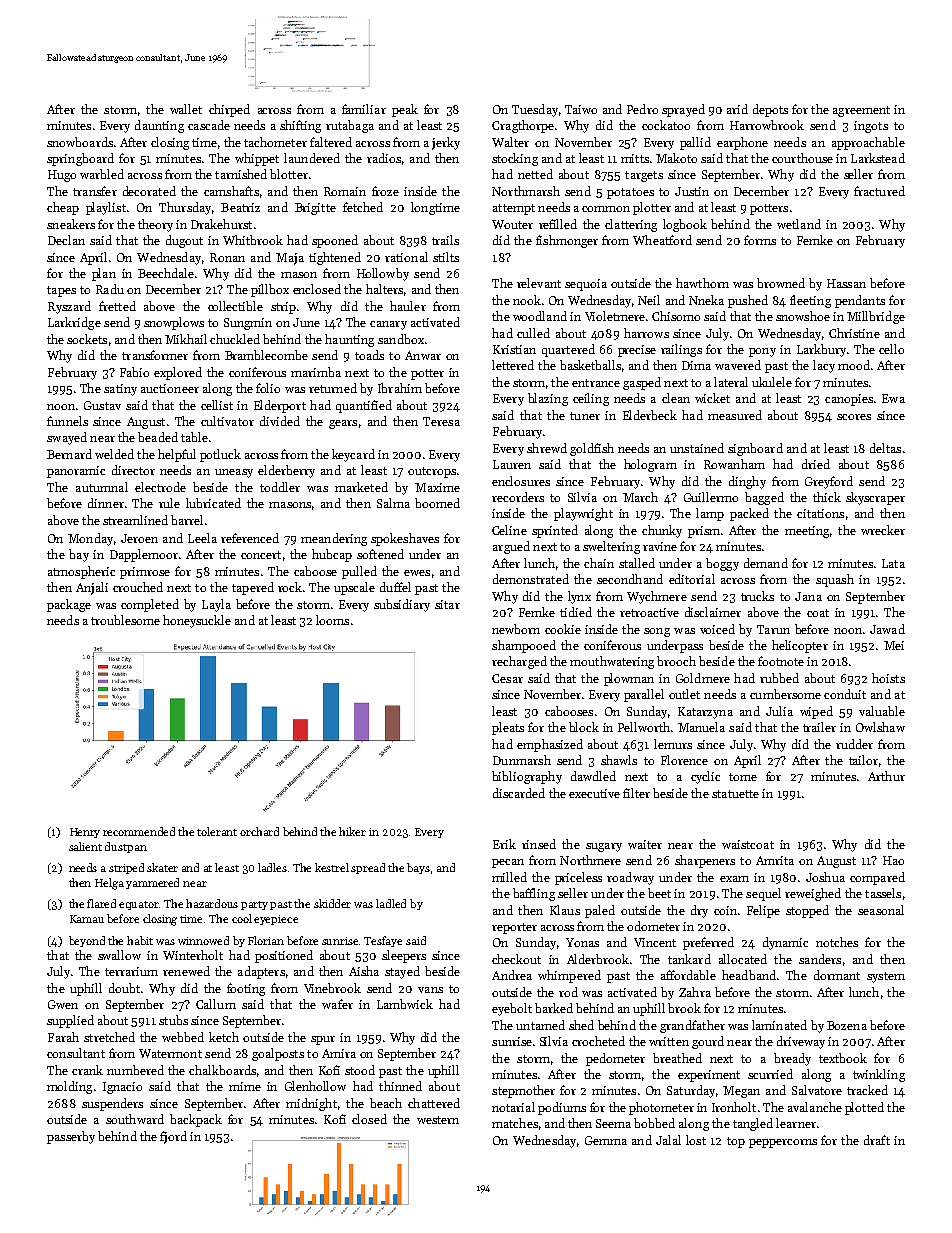 The width and height of the page is (952, 1233). Describe the element at coordinates (512, 464) in the page. I see `Lauren` at that location.
